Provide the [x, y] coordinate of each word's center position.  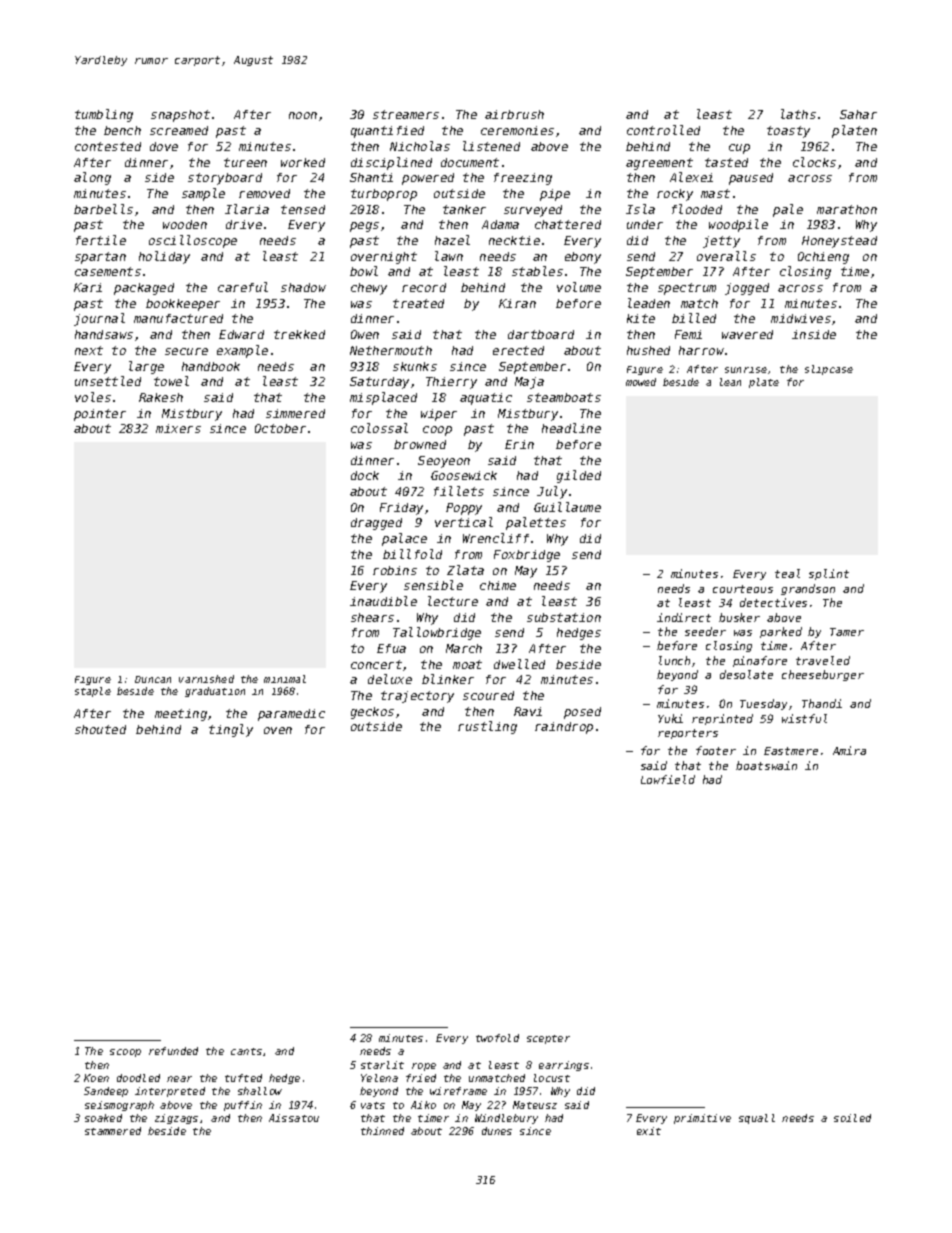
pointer [100, 415]
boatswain [766, 765]
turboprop [384, 195]
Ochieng [823, 258]
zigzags [176, 1119]
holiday [164, 257]
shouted [100, 729]
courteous [743, 589]
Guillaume [567, 507]
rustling [487, 727]
